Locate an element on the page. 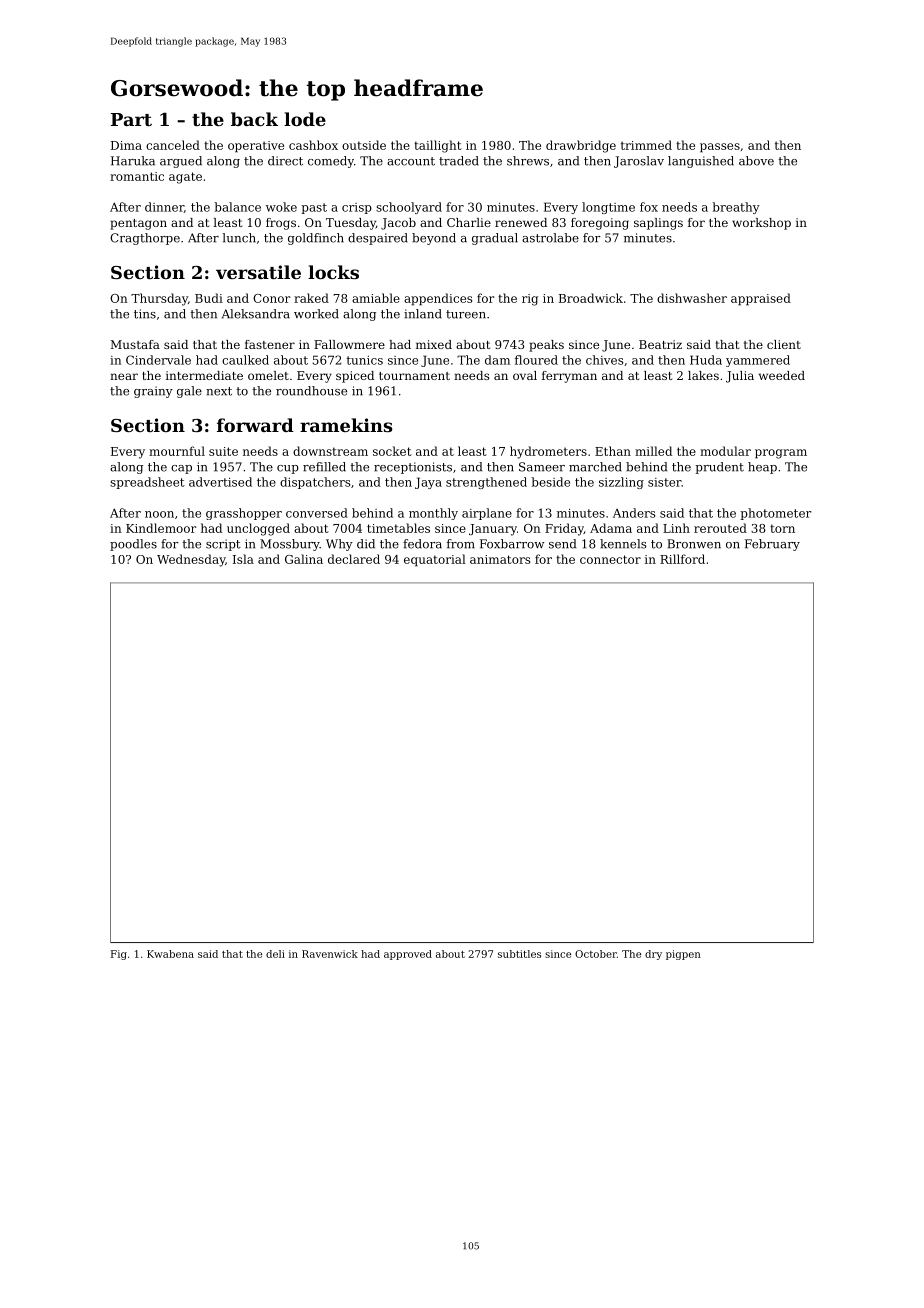 The height and width of the page is (1308, 924). animators is located at coordinates (500, 559).
